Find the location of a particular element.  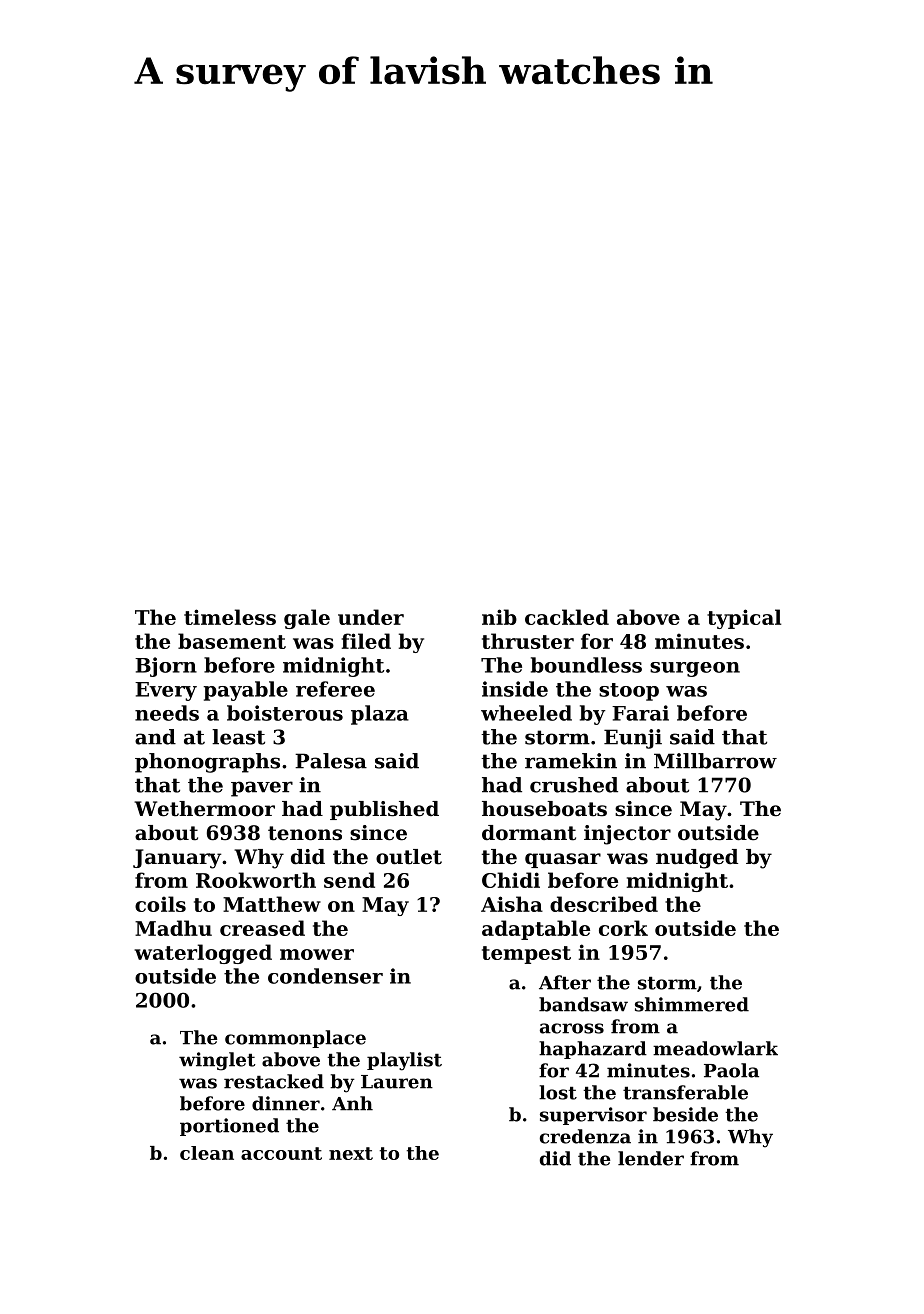

Madhu is located at coordinates (173, 928).
